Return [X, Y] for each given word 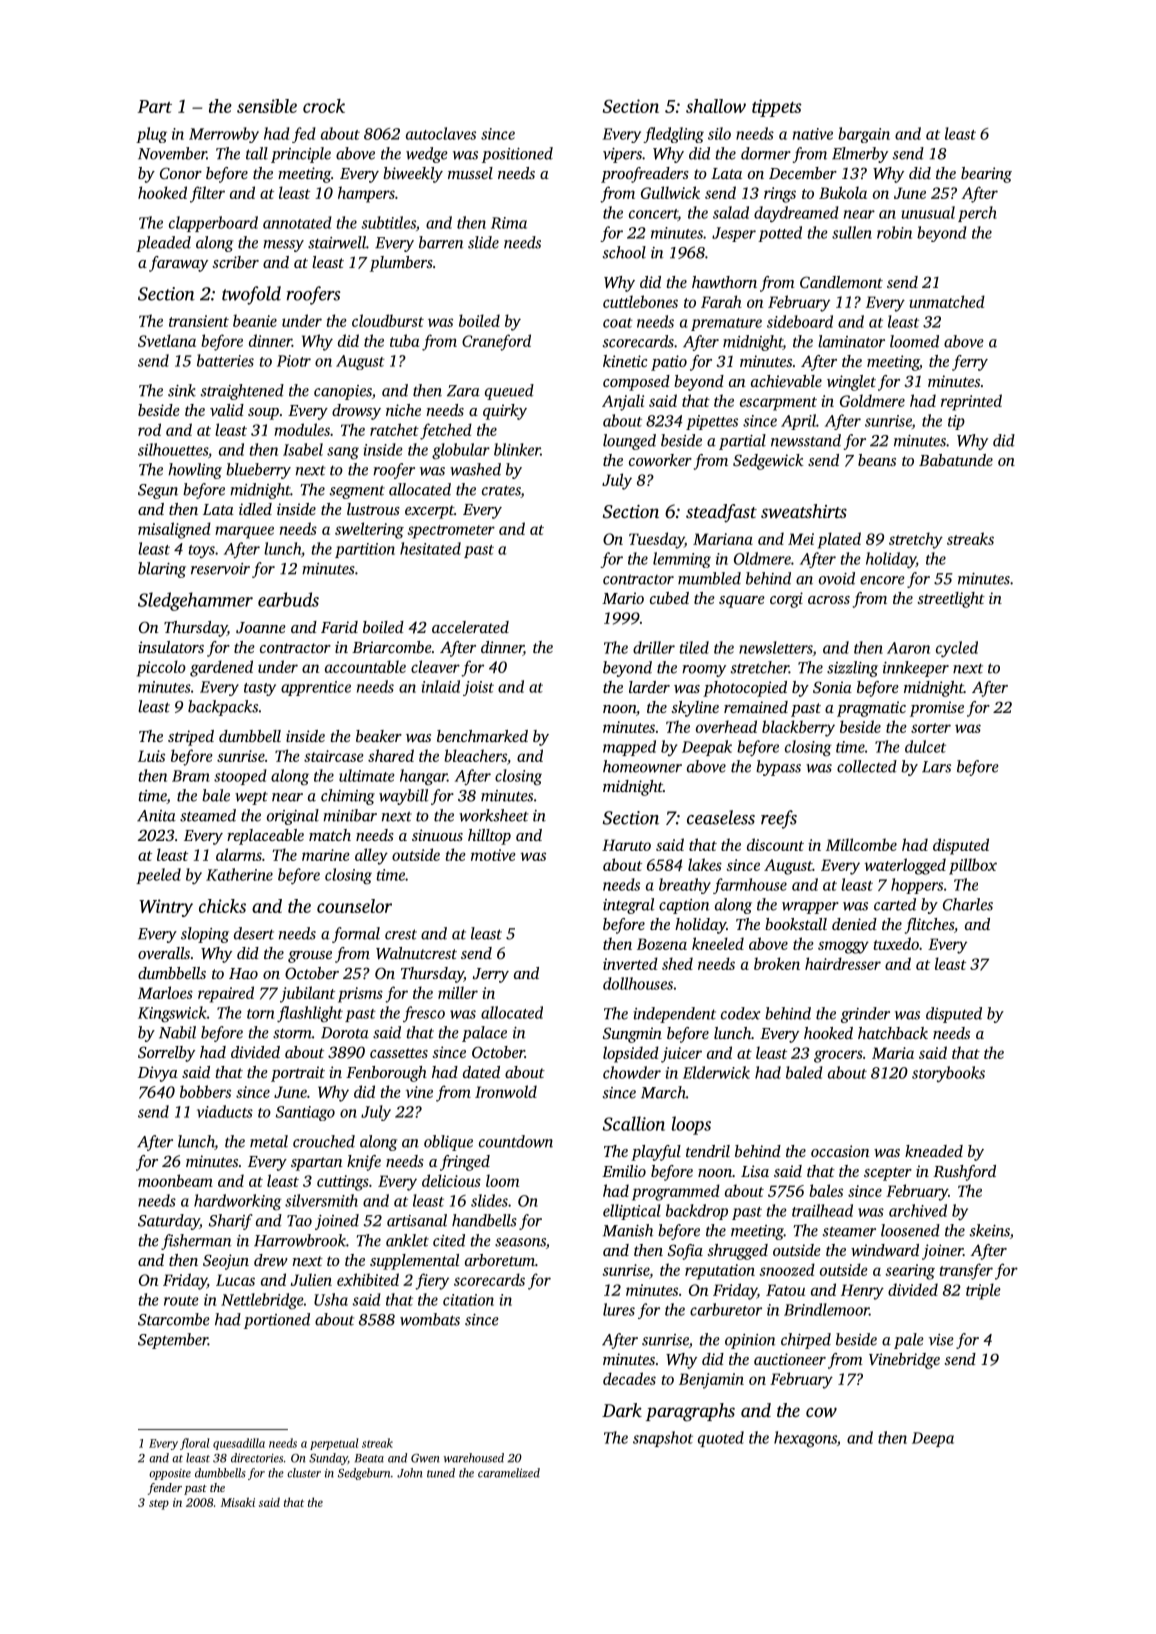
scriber [235, 262]
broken [777, 963]
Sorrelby [166, 1054]
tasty [260, 689]
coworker [660, 460]
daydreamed [796, 214]
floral [194, 1444]
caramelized [509, 1473]
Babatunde [956, 460]
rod [149, 429]
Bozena [662, 944]
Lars [936, 767]
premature [726, 324]
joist [478, 688]
